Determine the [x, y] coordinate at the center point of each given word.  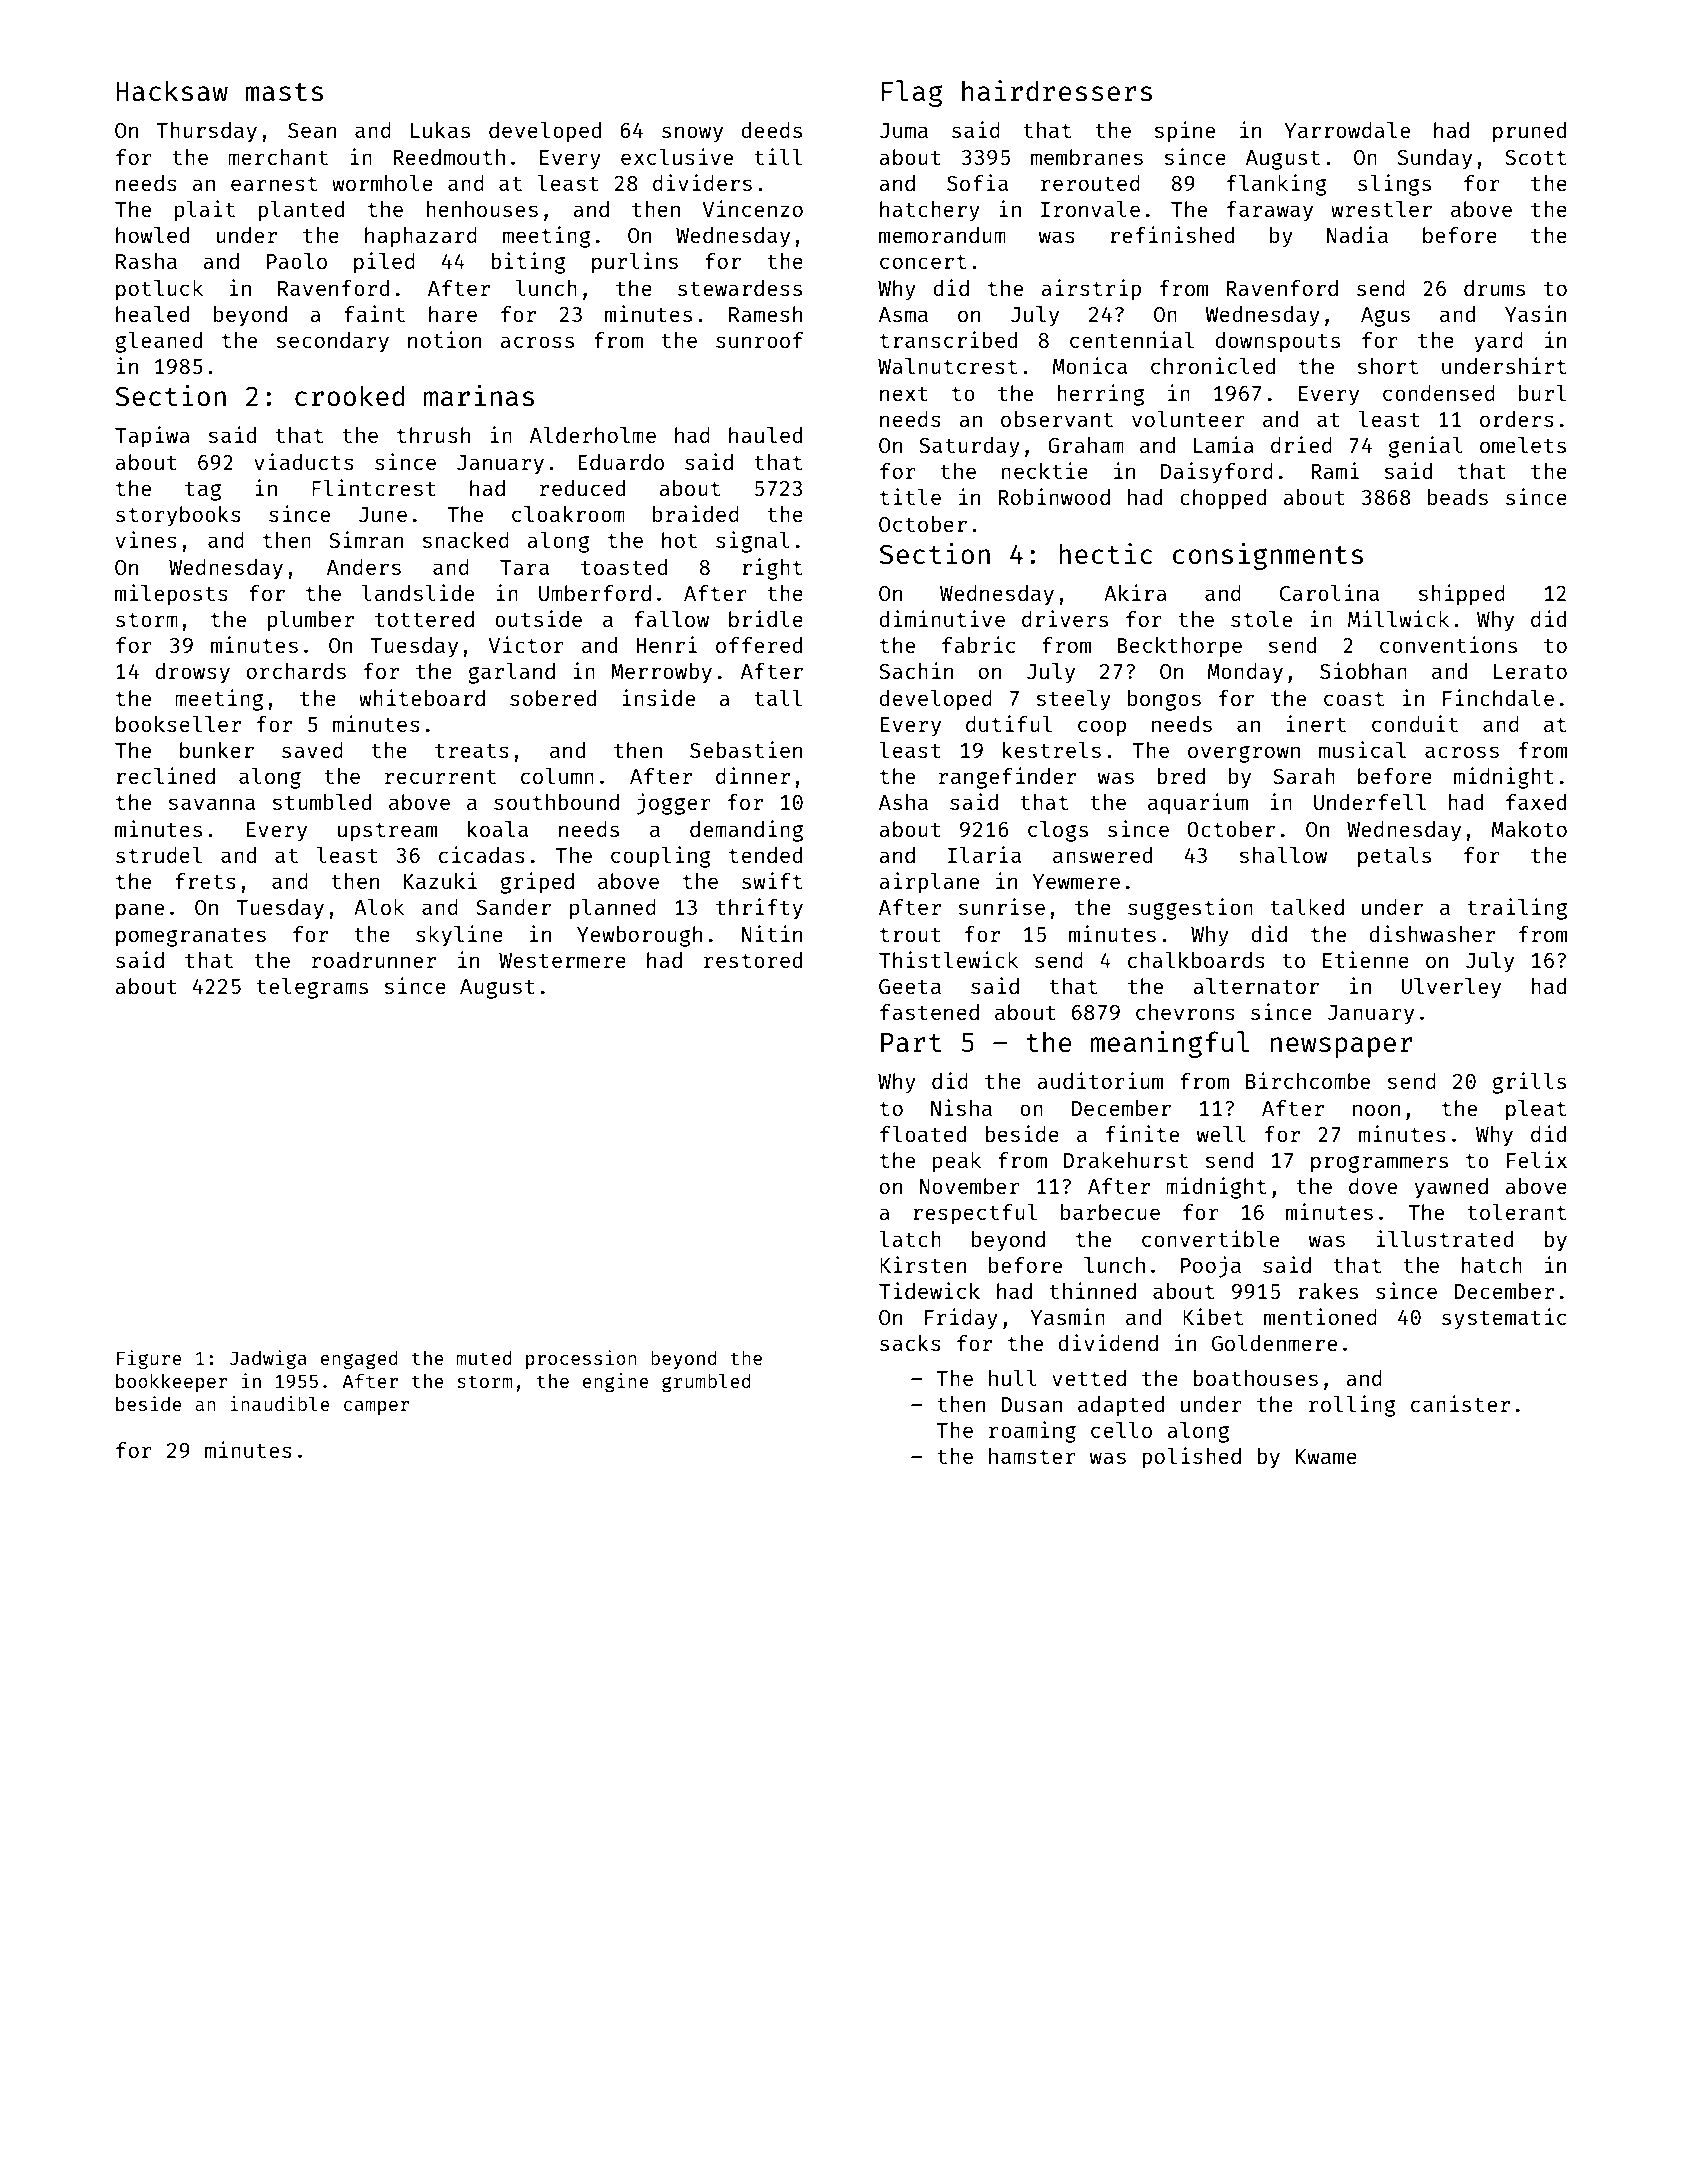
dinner [753, 775]
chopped [1223, 499]
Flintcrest [374, 487]
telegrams [312, 988]
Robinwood [1054, 496]
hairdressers [1057, 90]
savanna [211, 804]
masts [284, 92]
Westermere [562, 960]
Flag [912, 93]
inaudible [280, 1403]
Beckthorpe [1179, 647]
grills [1529, 1083]
